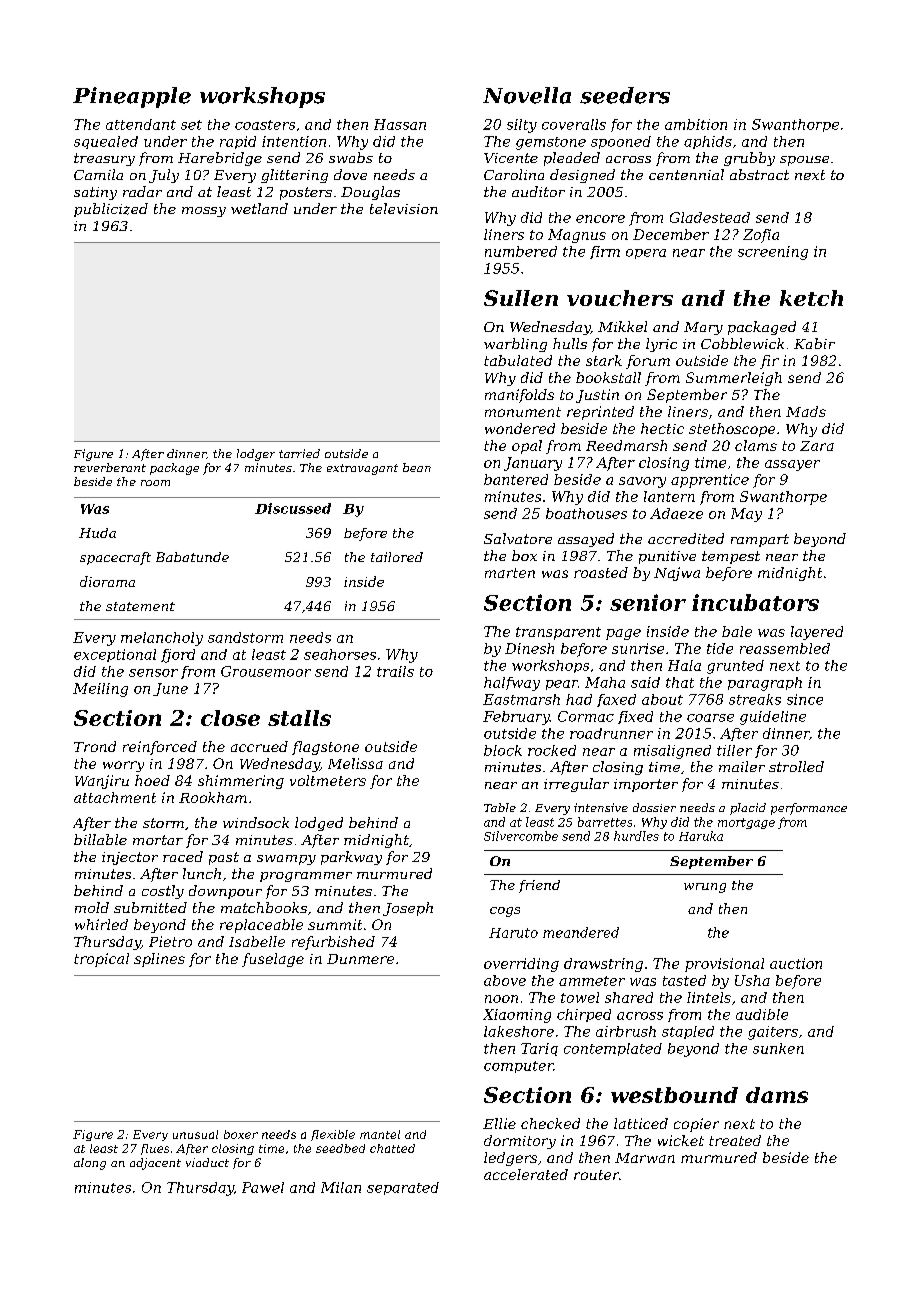 This image has width=924, height=1308. What do you see at coordinates (400, 124) in the image?
I see `Hassan` at bounding box center [400, 124].
